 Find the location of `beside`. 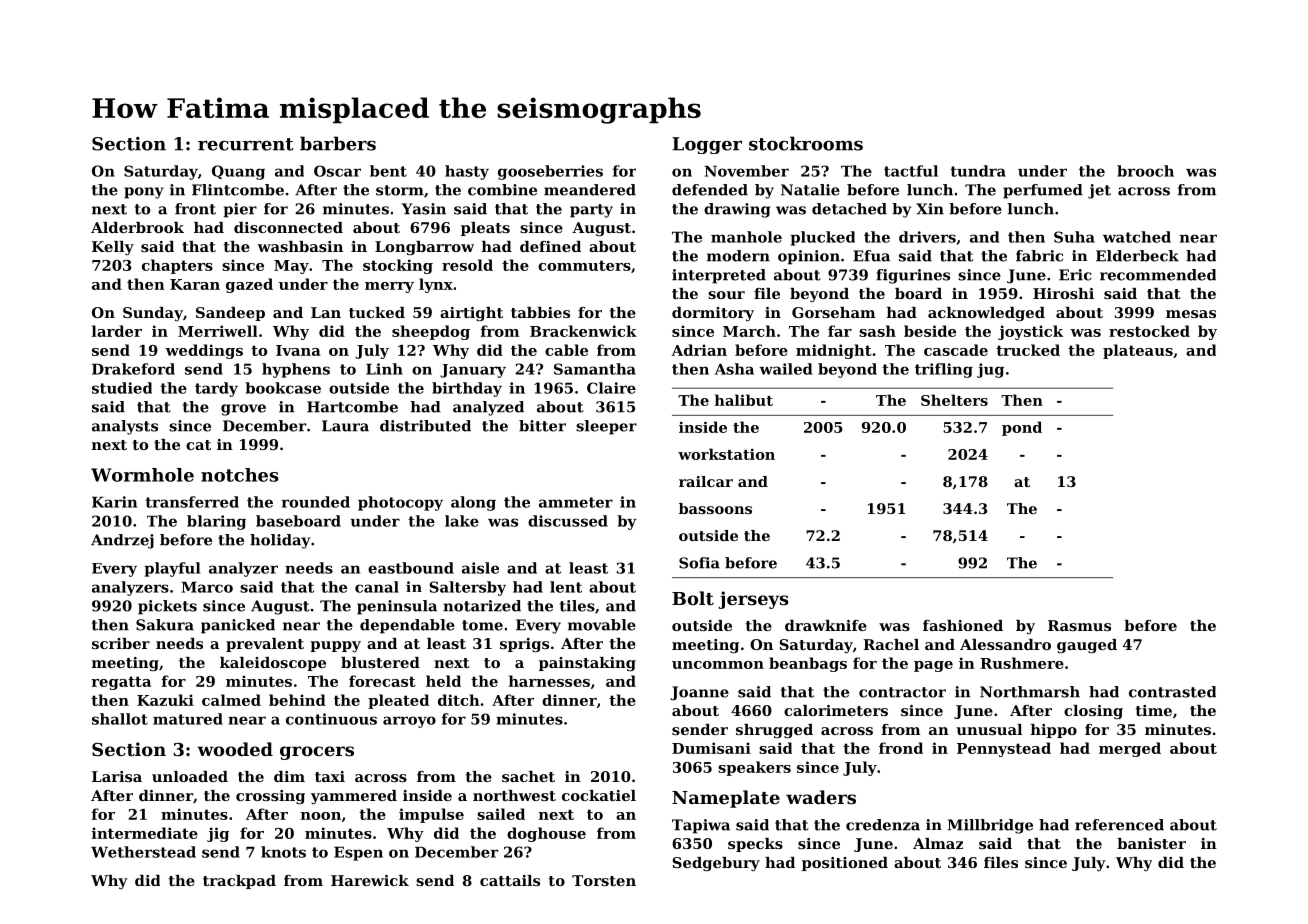

beside is located at coordinates (930, 331).
